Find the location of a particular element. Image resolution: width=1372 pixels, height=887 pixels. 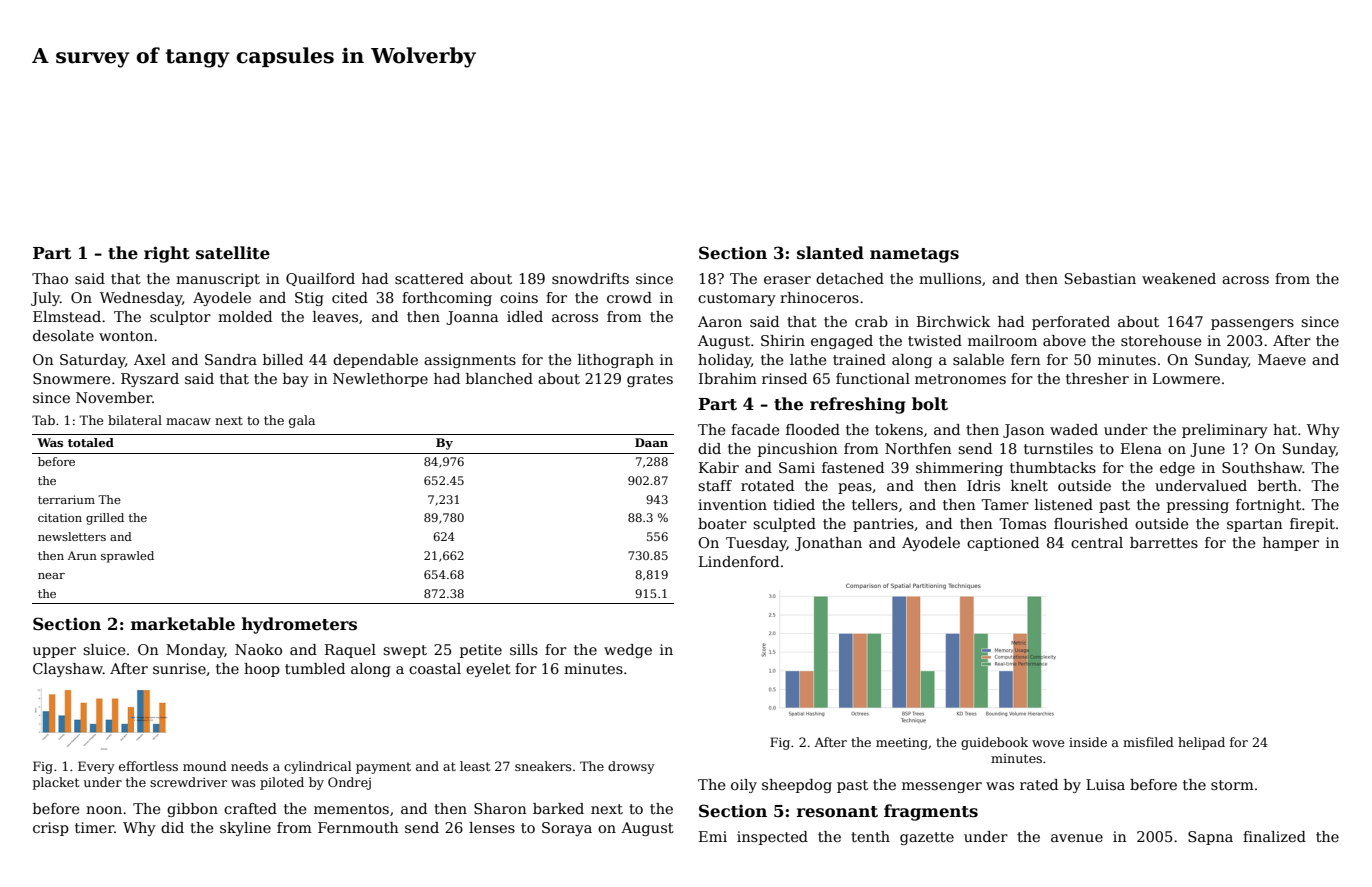

sills is located at coordinates (524, 649).
